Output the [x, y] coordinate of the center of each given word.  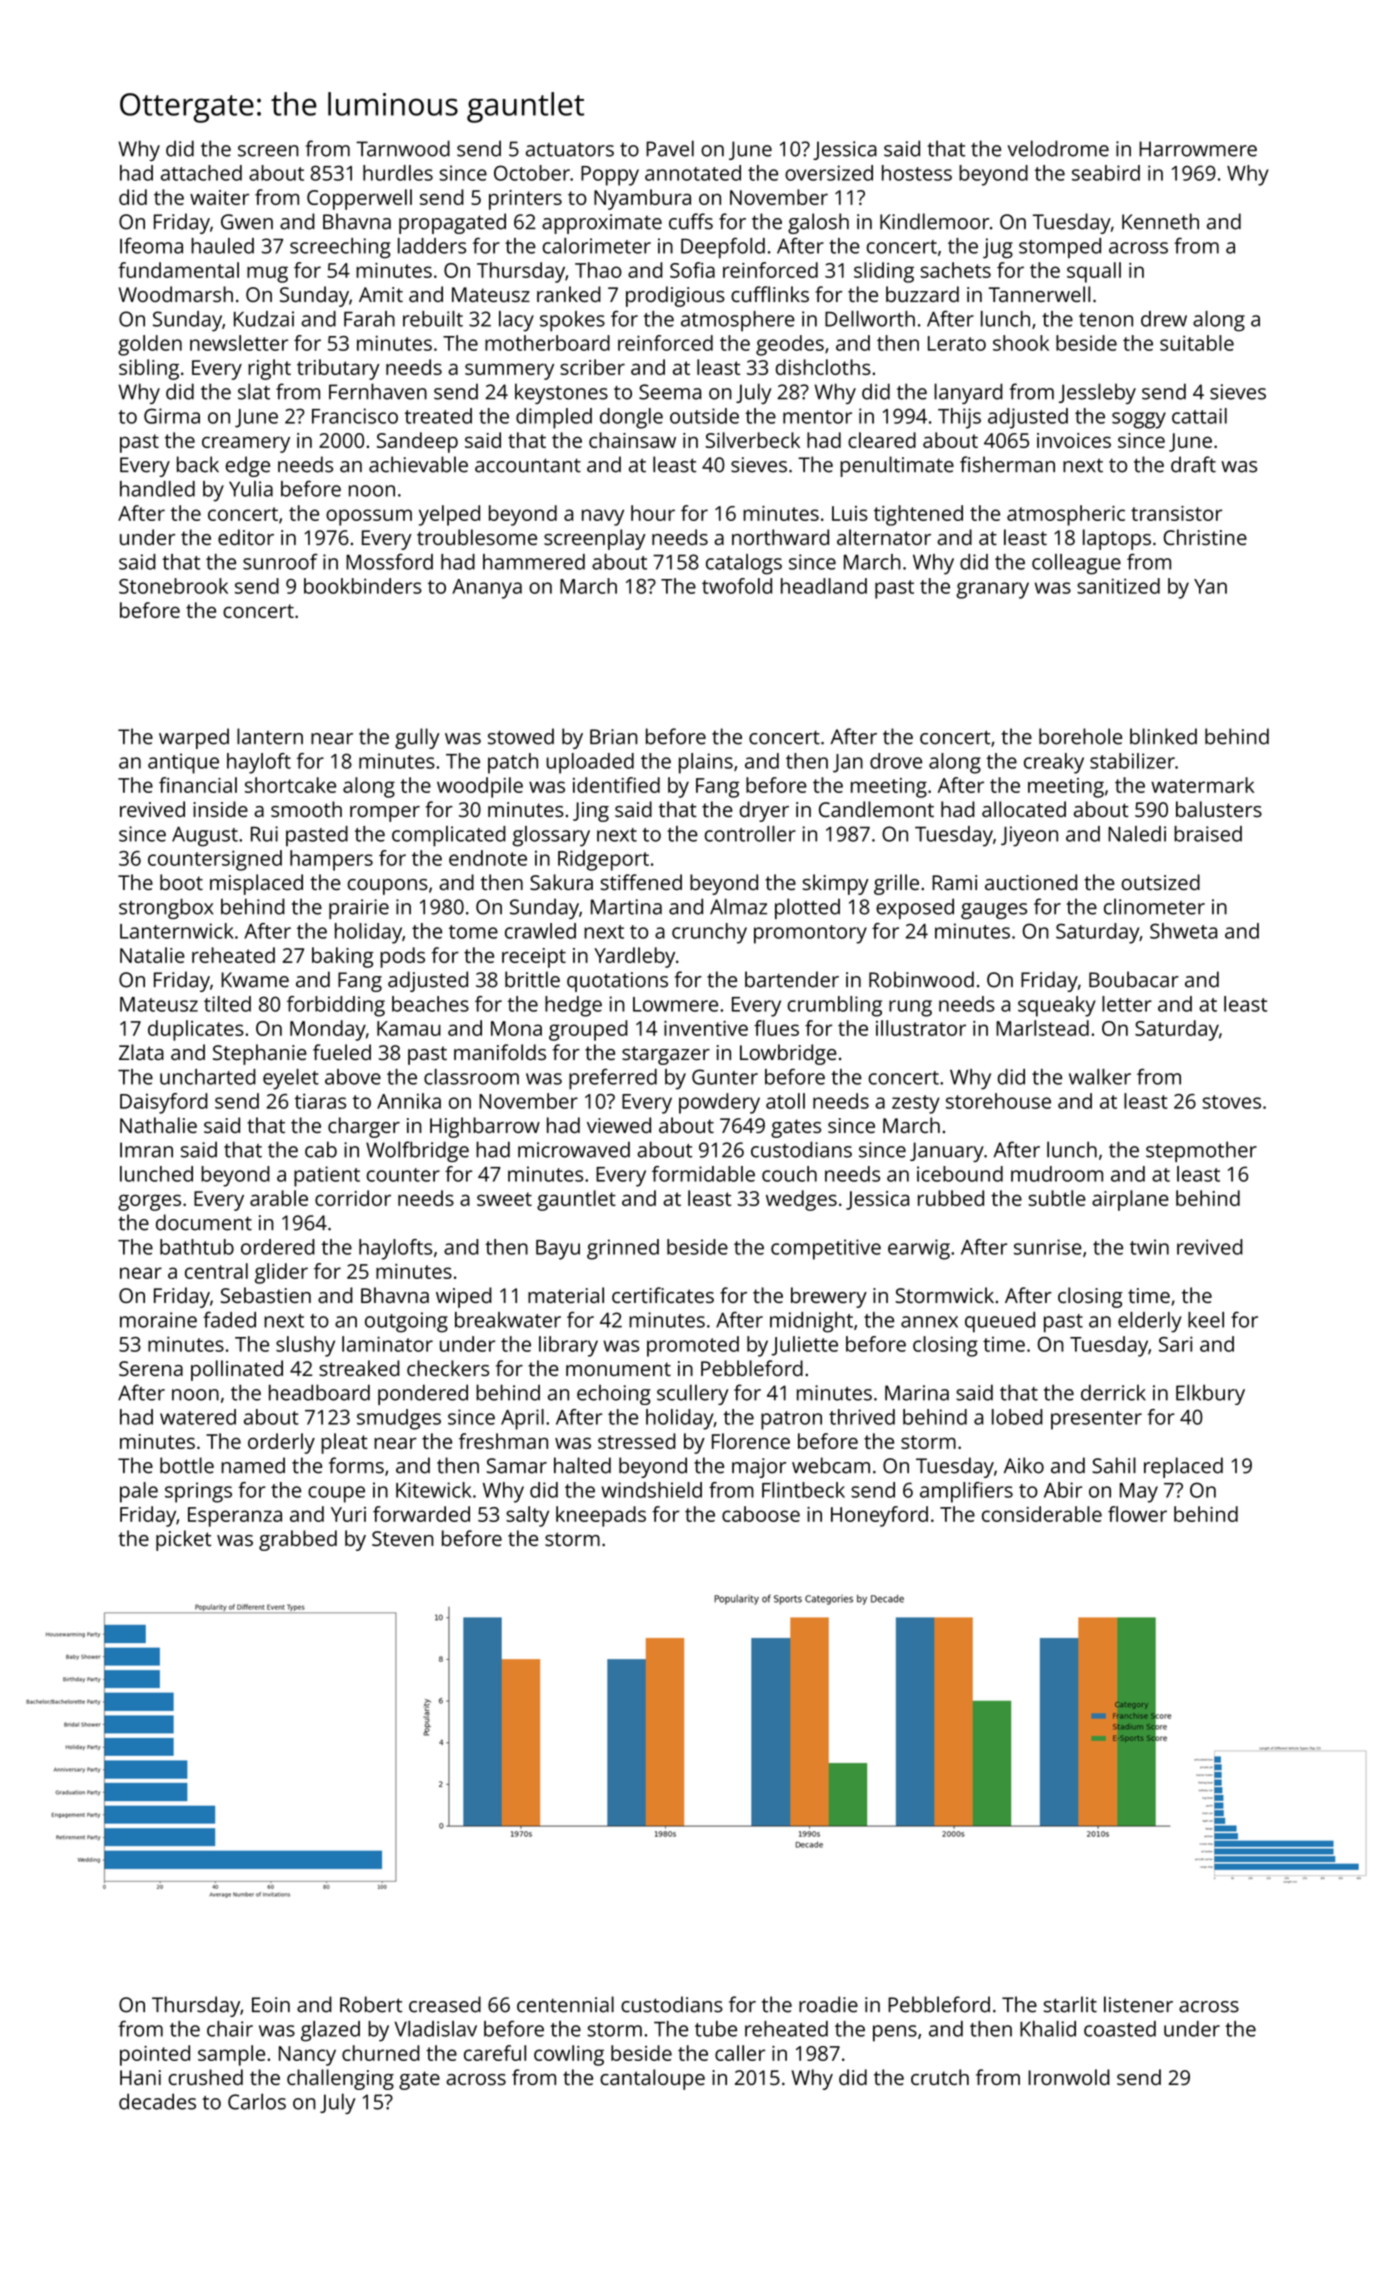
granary [992, 590]
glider [281, 1273]
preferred [613, 1079]
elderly [1150, 1322]
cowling [569, 2055]
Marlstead [1042, 1028]
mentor [817, 417]
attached [201, 173]
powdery [719, 1103]
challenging [340, 2079]
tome [473, 932]
